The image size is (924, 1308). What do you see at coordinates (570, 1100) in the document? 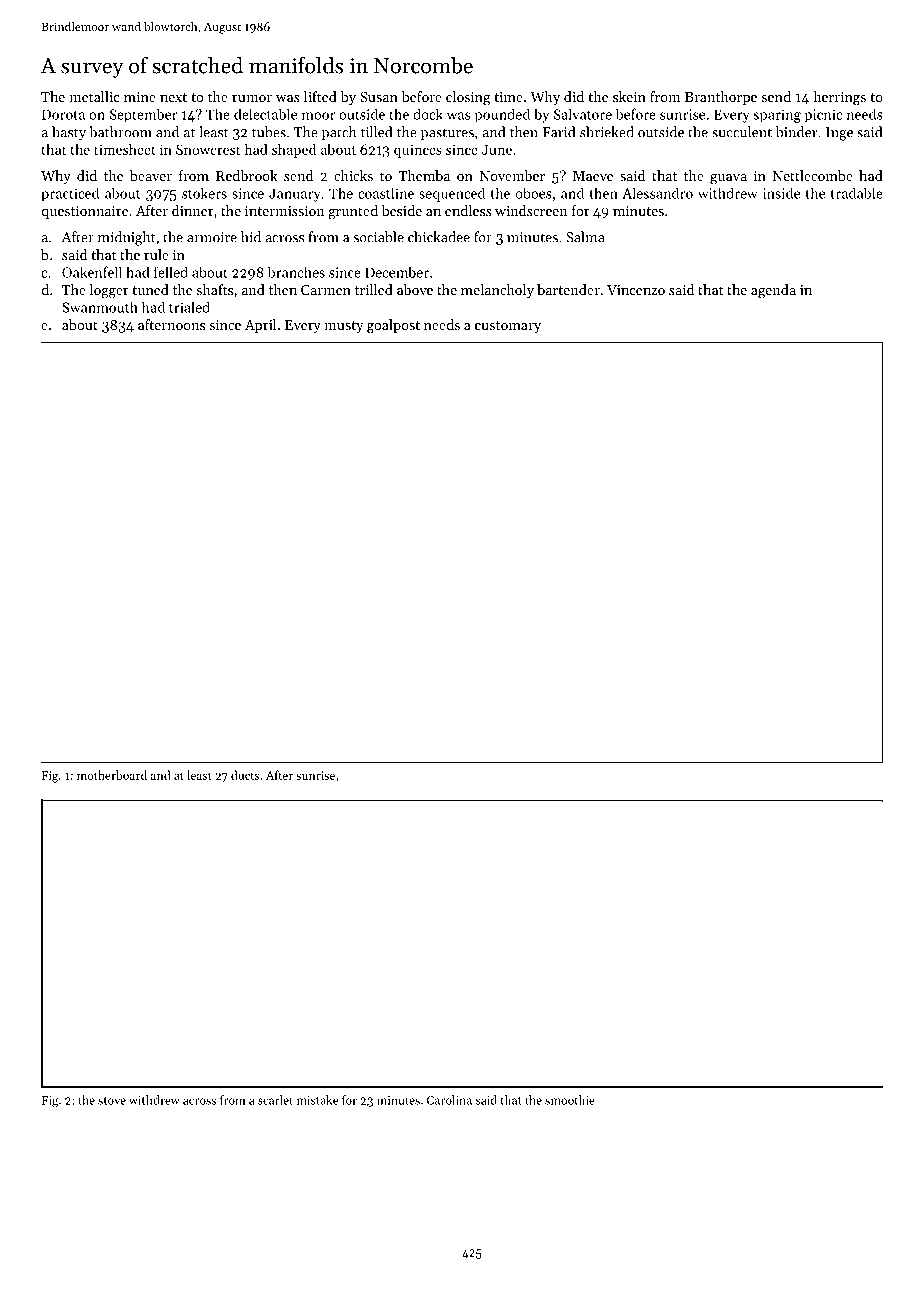
I see `smoothie` at bounding box center [570, 1100].
